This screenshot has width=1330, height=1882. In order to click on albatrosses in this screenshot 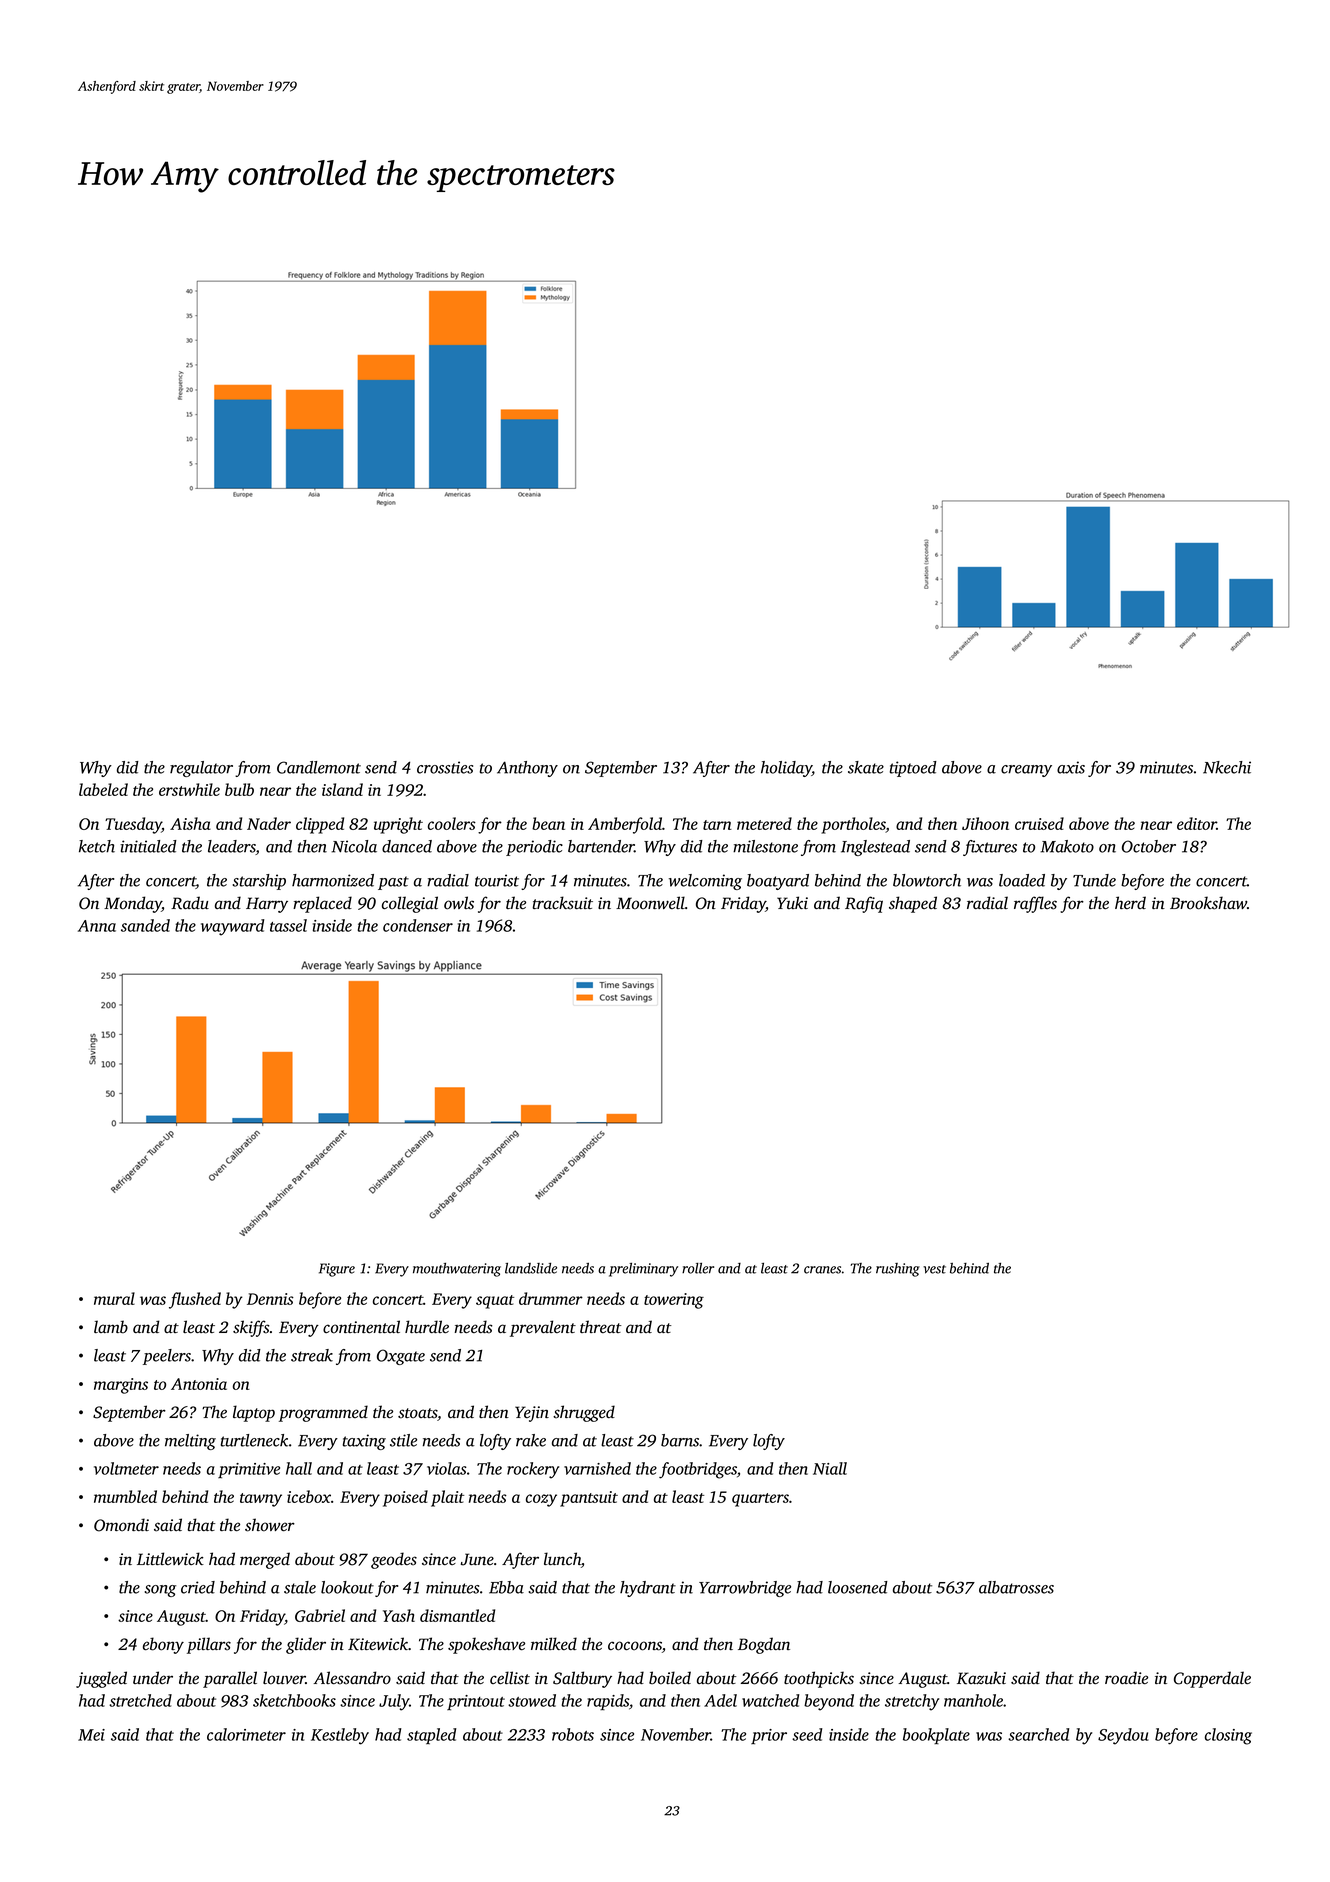, I will do `click(1016, 1587)`.
